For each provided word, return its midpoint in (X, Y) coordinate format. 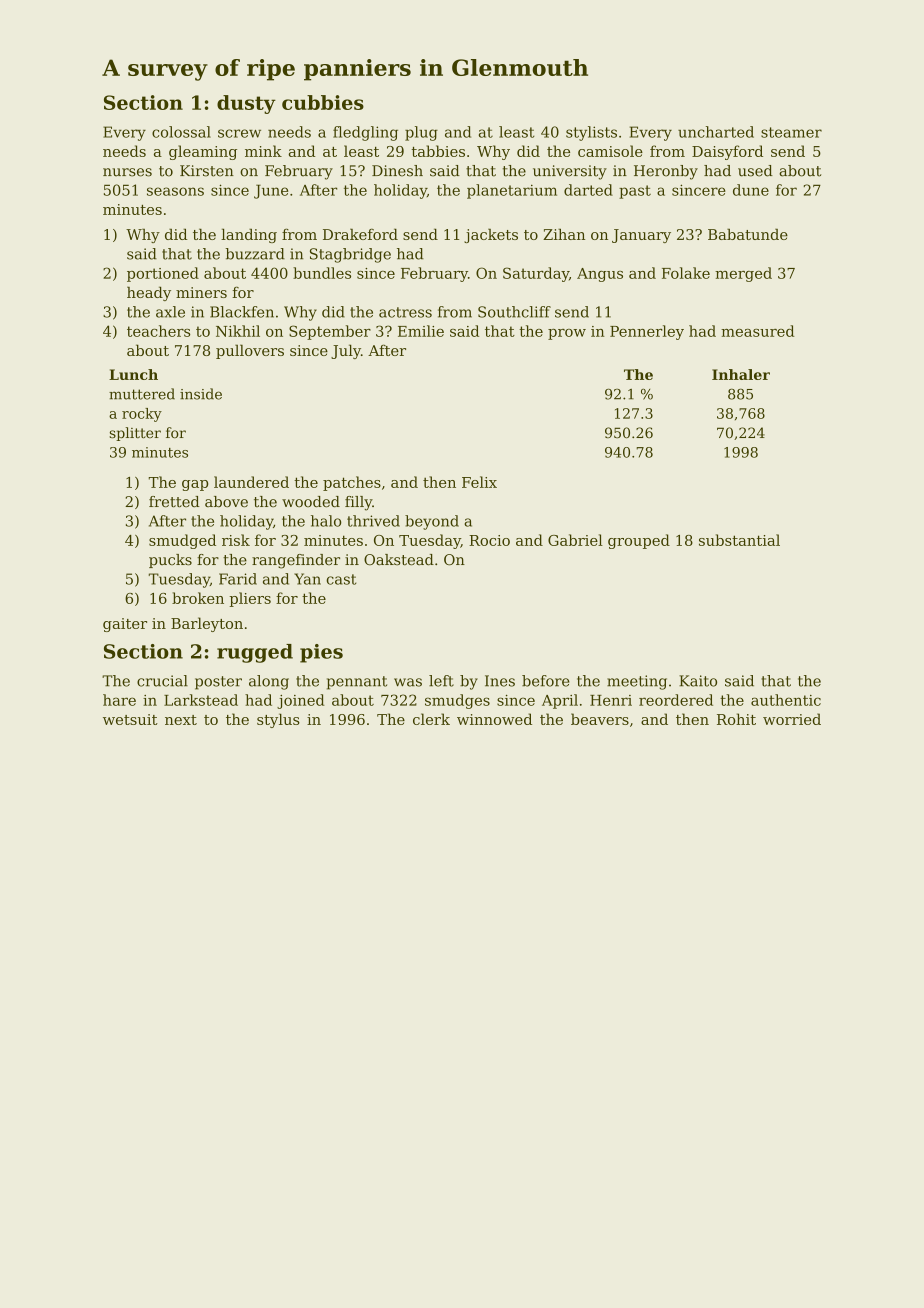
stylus (278, 721)
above (226, 502)
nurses (127, 172)
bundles (322, 273)
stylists (591, 133)
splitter (135, 434)
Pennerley (647, 332)
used (755, 171)
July (346, 351)
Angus (600, 275)
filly (358, 503)
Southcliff (514, 312)
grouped (639, 541)
